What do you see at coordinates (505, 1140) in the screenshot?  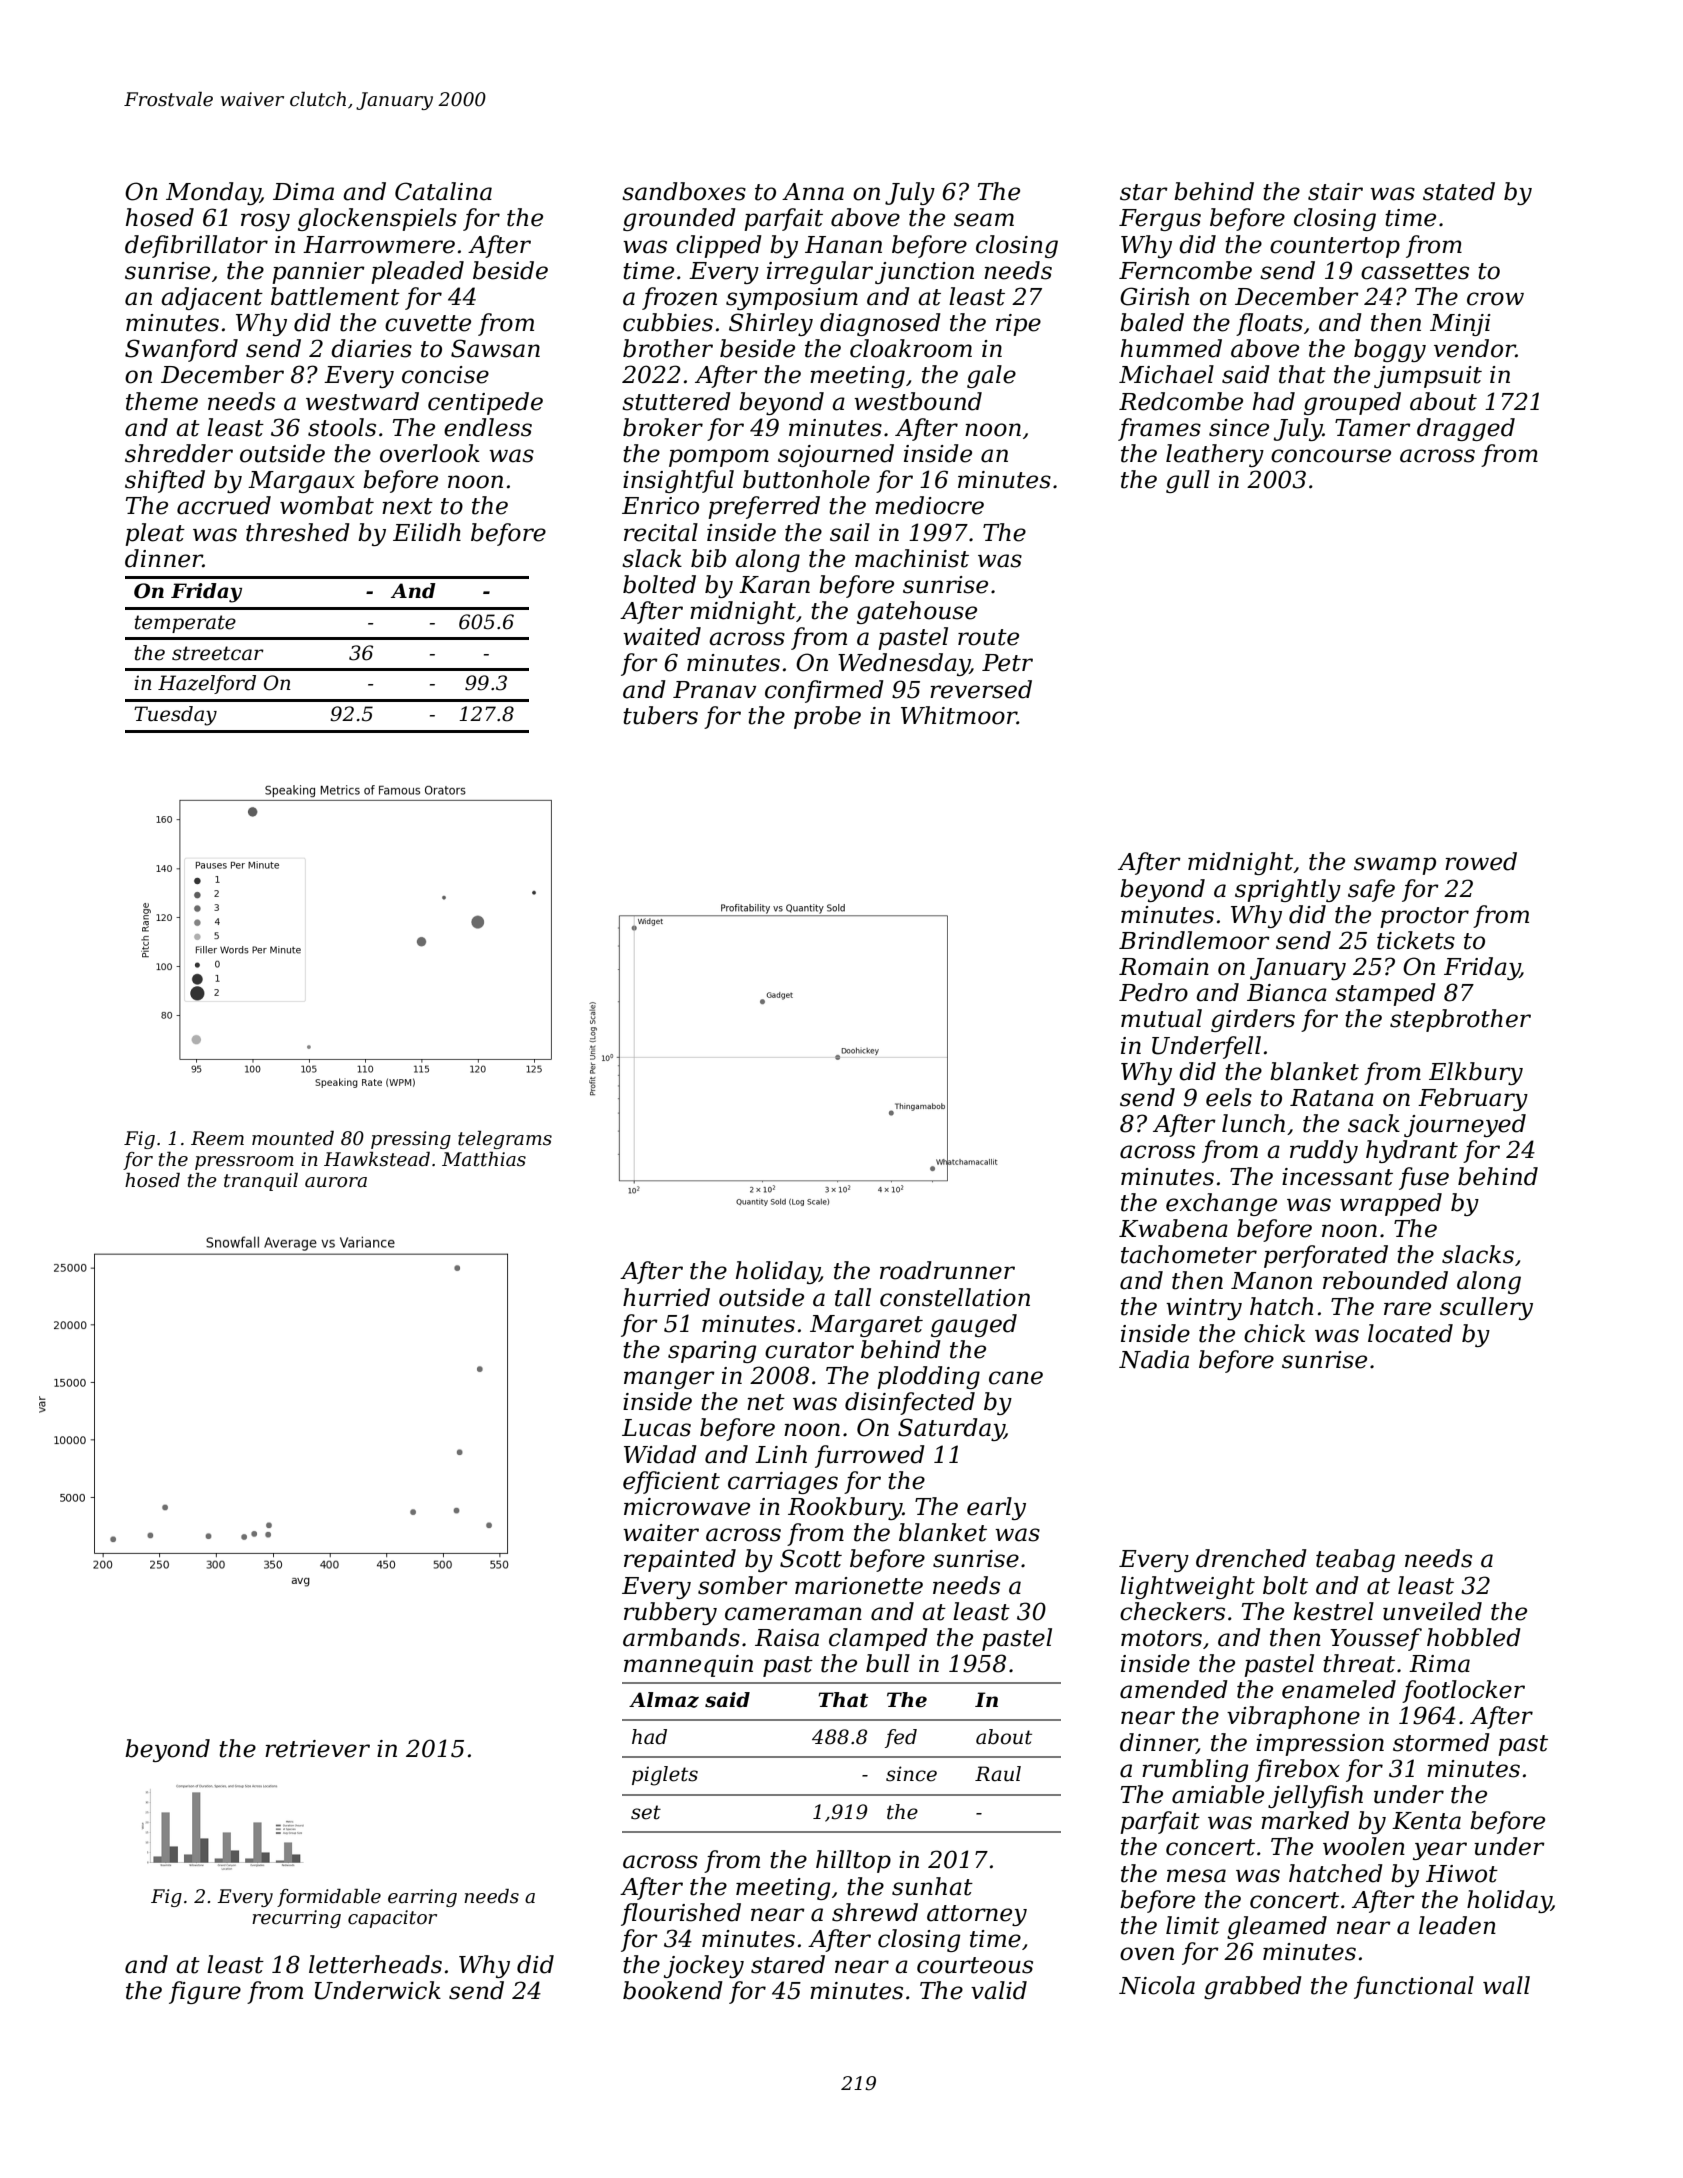 I see `telegrams` at bounding box center [505, 1140].
